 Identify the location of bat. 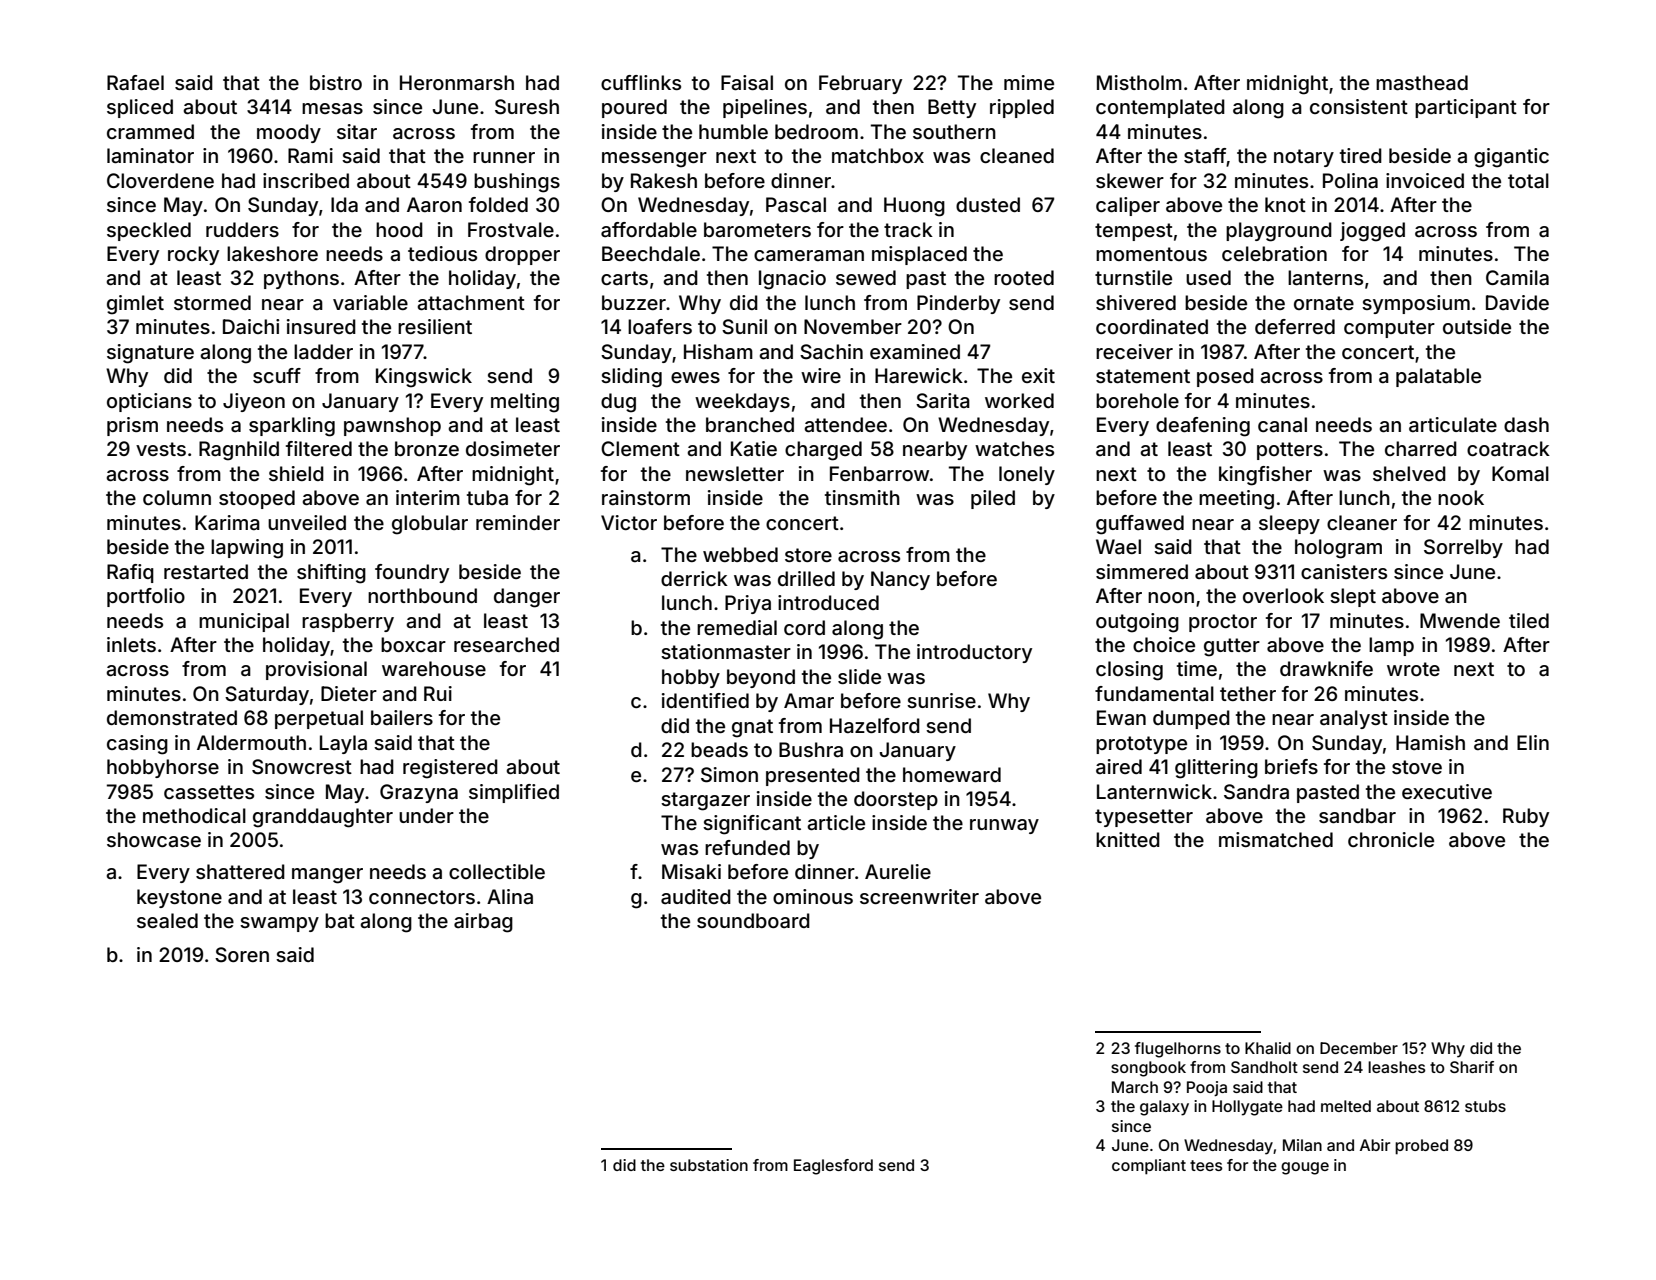
(340, 921).
